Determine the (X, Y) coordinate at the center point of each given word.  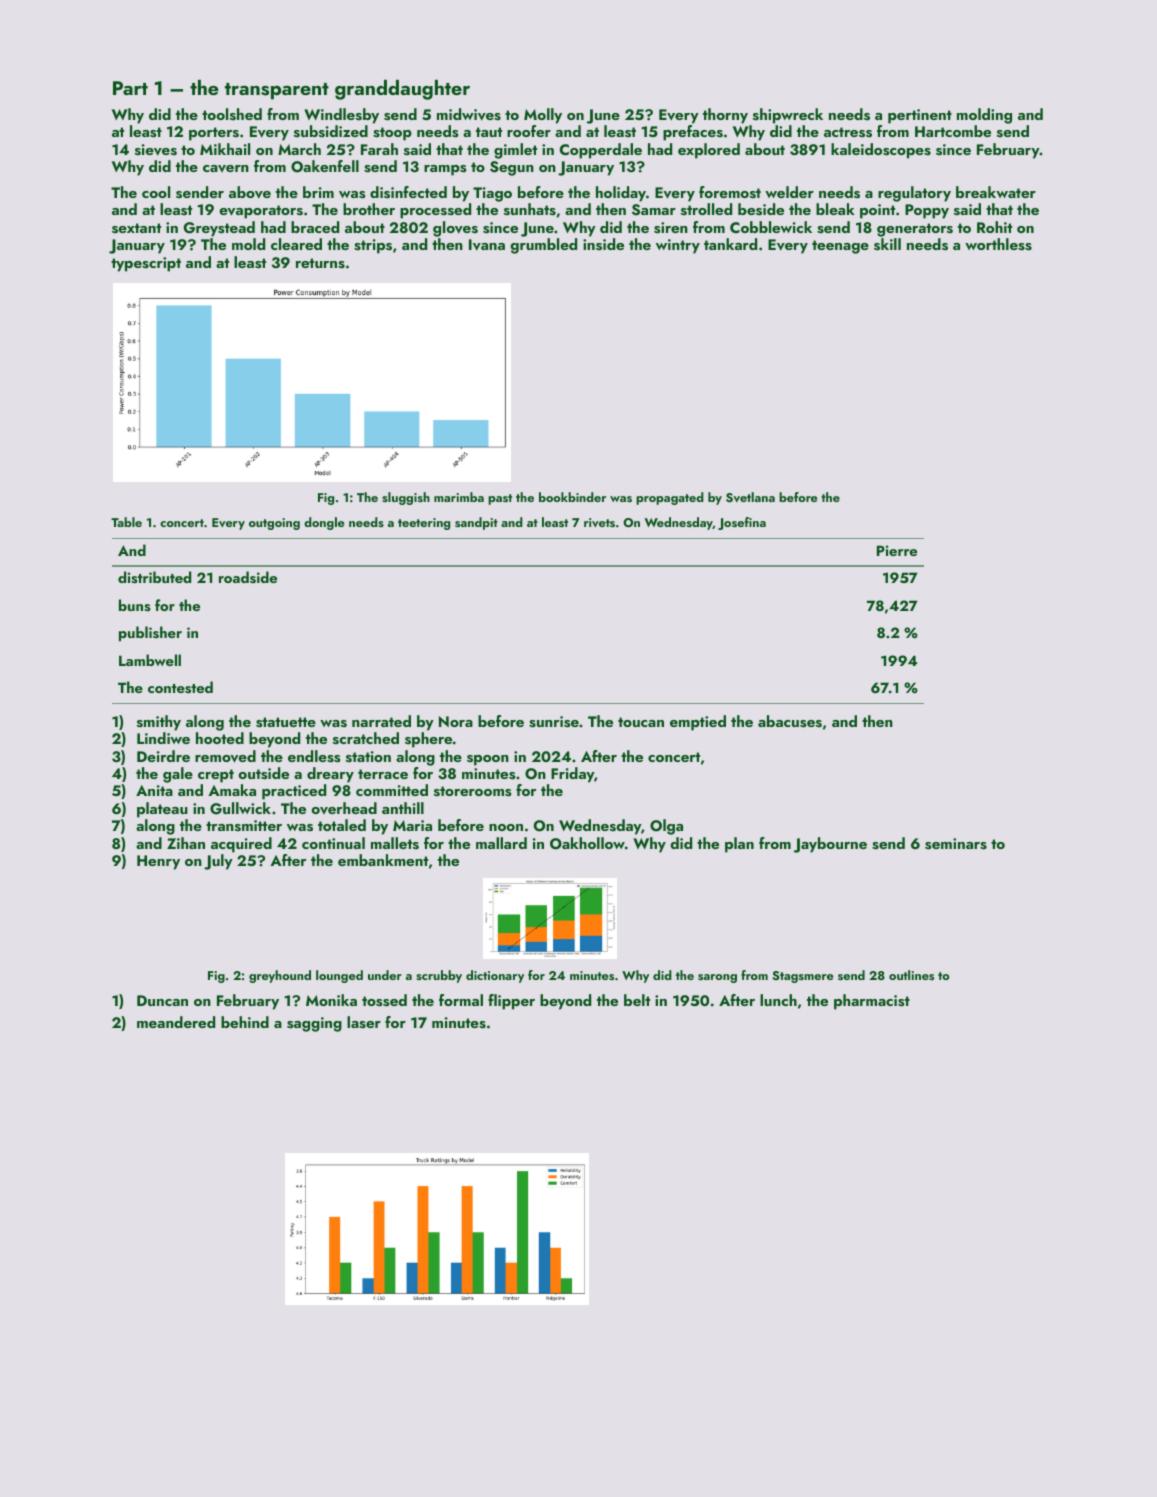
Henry (158, 862)
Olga (666, 827)
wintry (678, 246)
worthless (998, 244)
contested (180, 687)
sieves (156, 150)
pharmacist (872, 1002)
